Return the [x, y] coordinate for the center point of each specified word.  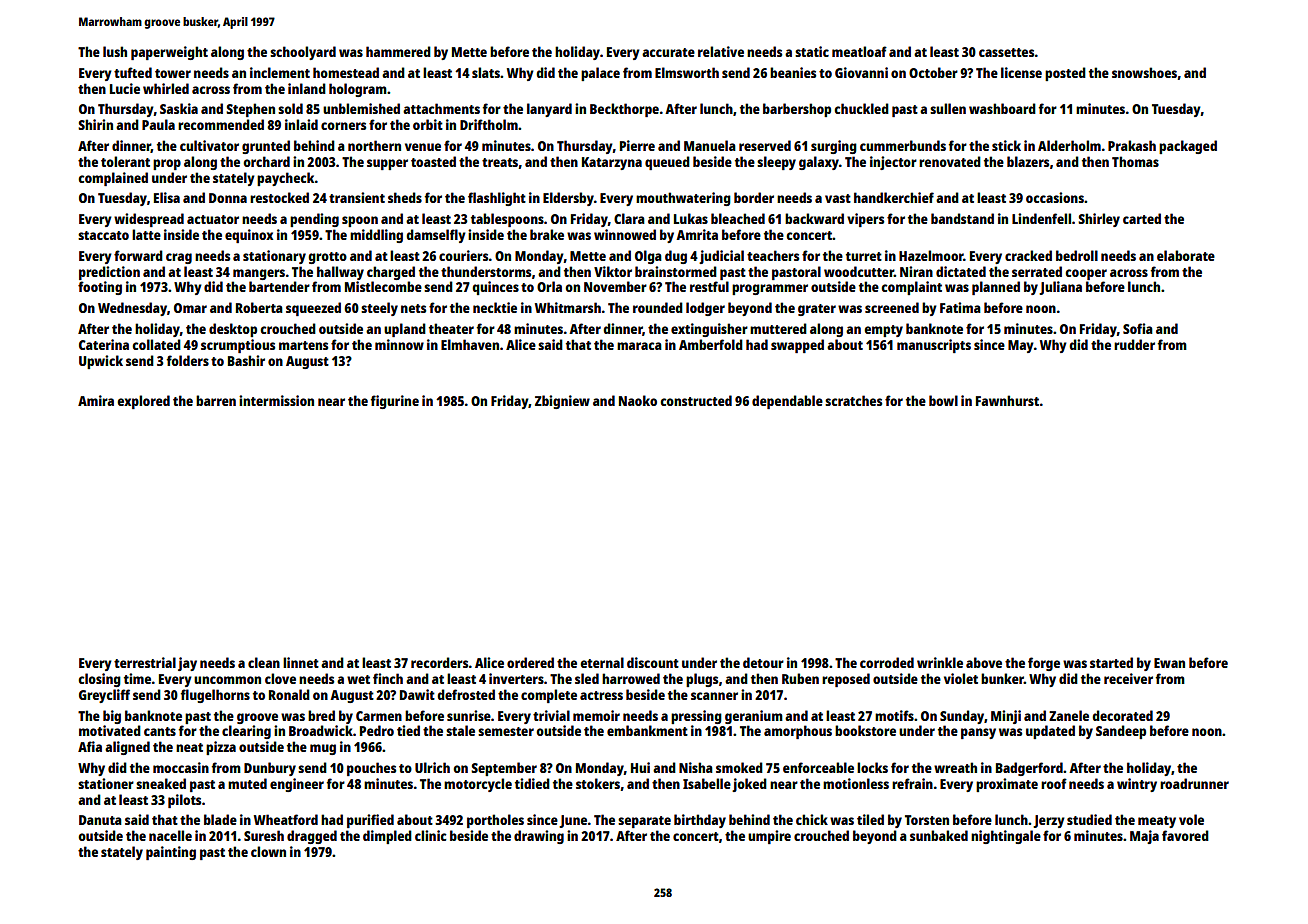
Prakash [1132, 145]
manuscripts [934, 346]
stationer [106, 783]
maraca [639, 346]
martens [303, 345]
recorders [440, 662]
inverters [516, 678]
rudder [1134, 344]
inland [307, 88]
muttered [778, 328]
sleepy [776, 163]
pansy [978, 733]
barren [216, 400]
